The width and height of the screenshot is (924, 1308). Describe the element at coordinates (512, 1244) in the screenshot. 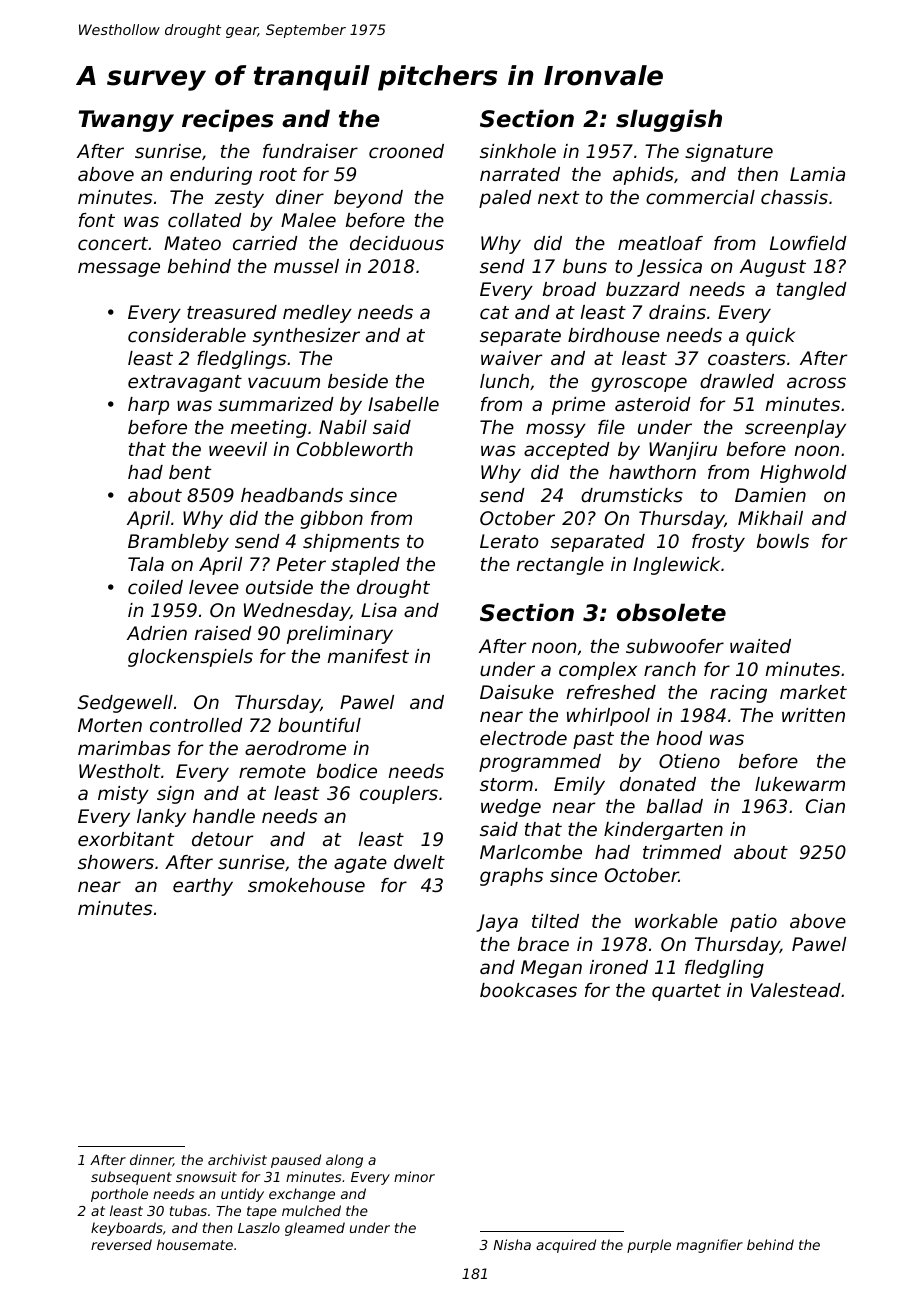

I see `Nisha` at that location.
